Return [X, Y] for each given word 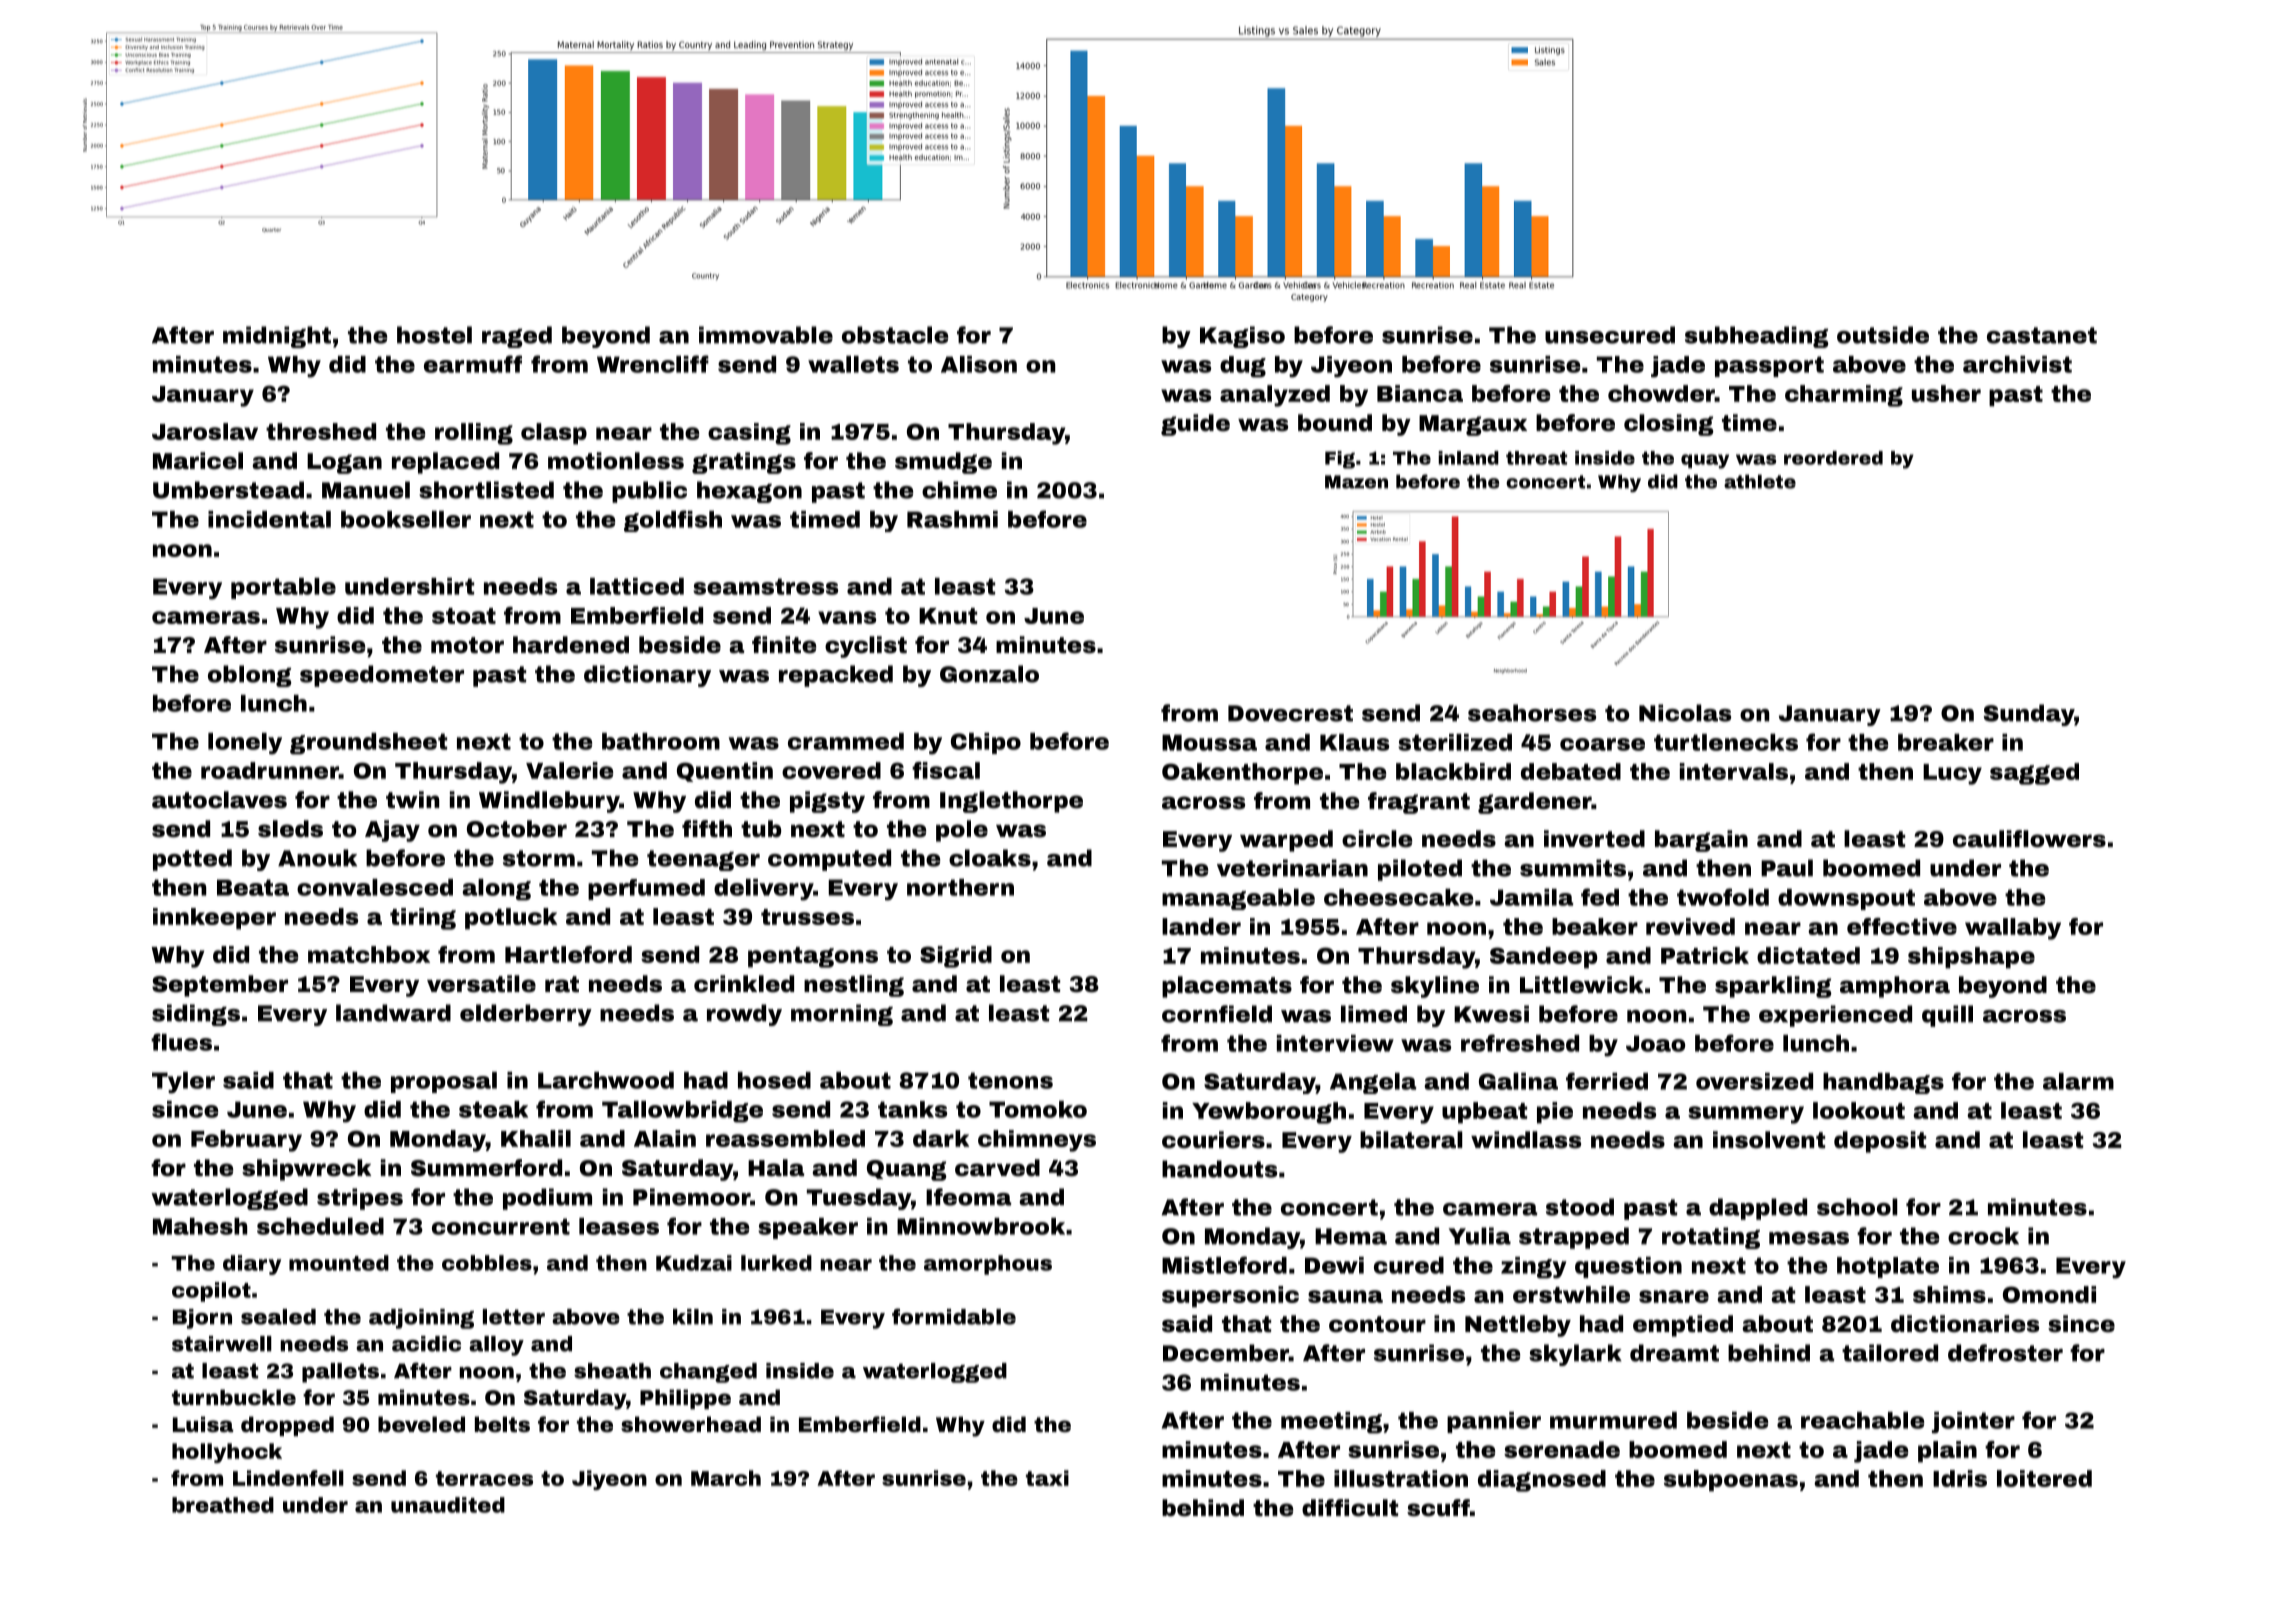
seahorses [1532, 713]
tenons [1010, 1080]
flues [181, 1042]
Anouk [317, 858]
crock [1983, 1236]
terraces [484, 1478]
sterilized [1455, 742]
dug [1243, 367]
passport [1769, 366]
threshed [321, 431]
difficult [1350, 1508]
